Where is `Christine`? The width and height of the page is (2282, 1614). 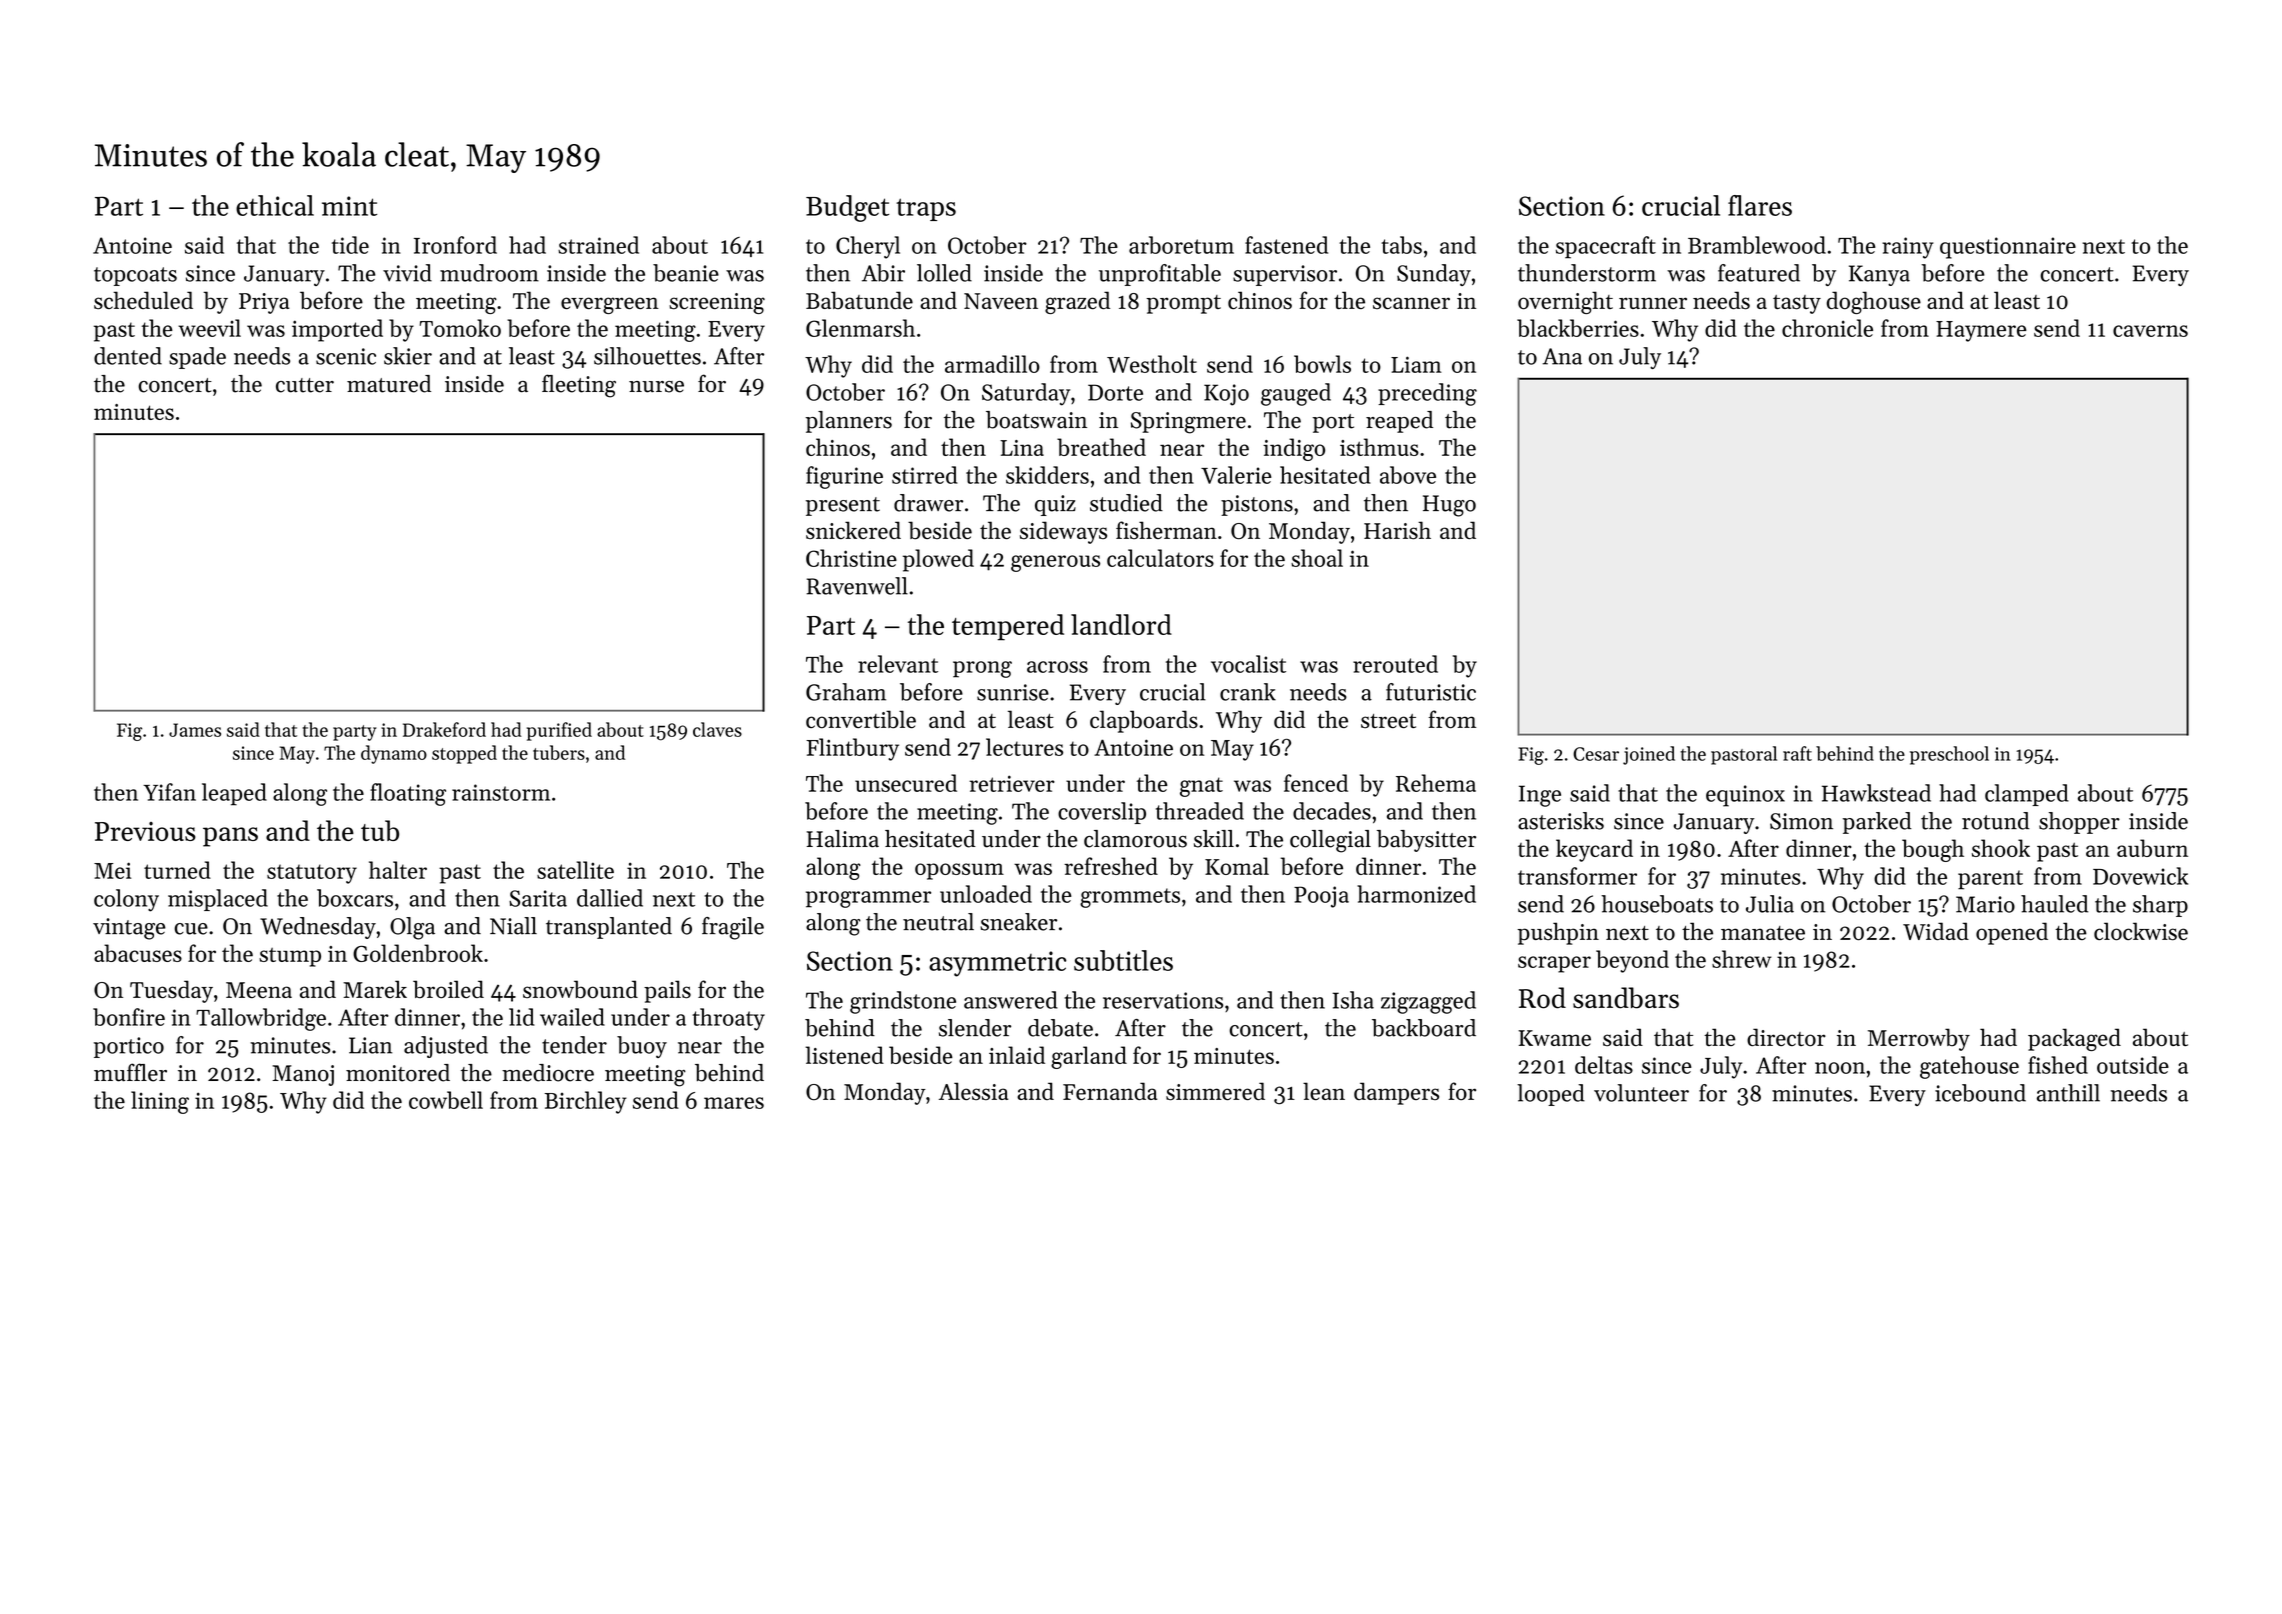
Christine is located at coordinates (851, 558).
